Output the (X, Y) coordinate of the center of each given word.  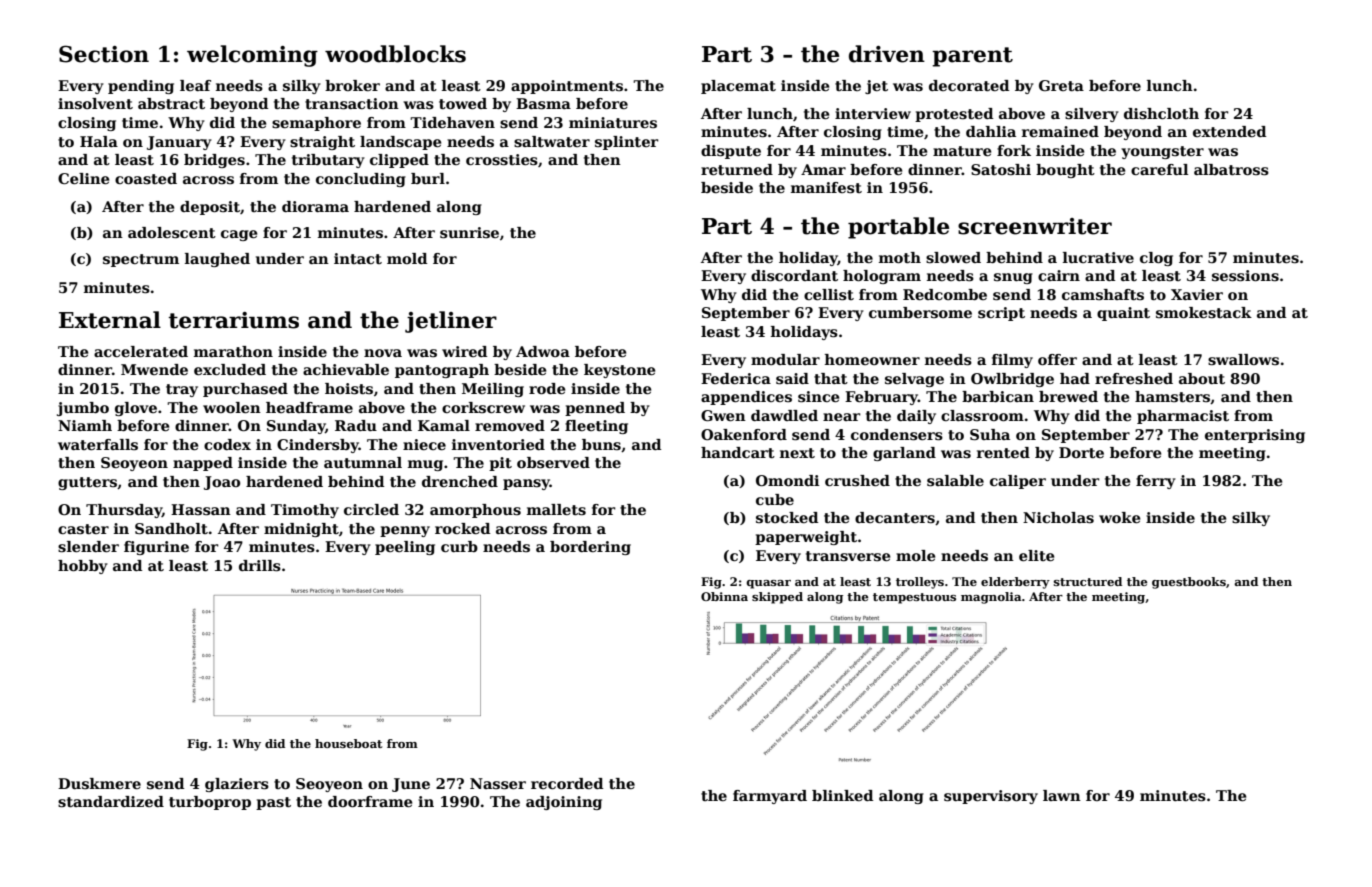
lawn (1062, 795)
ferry (1156, 482)
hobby (83, 567)
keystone (619, 371)
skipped (777, 598)
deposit (210, 208)
